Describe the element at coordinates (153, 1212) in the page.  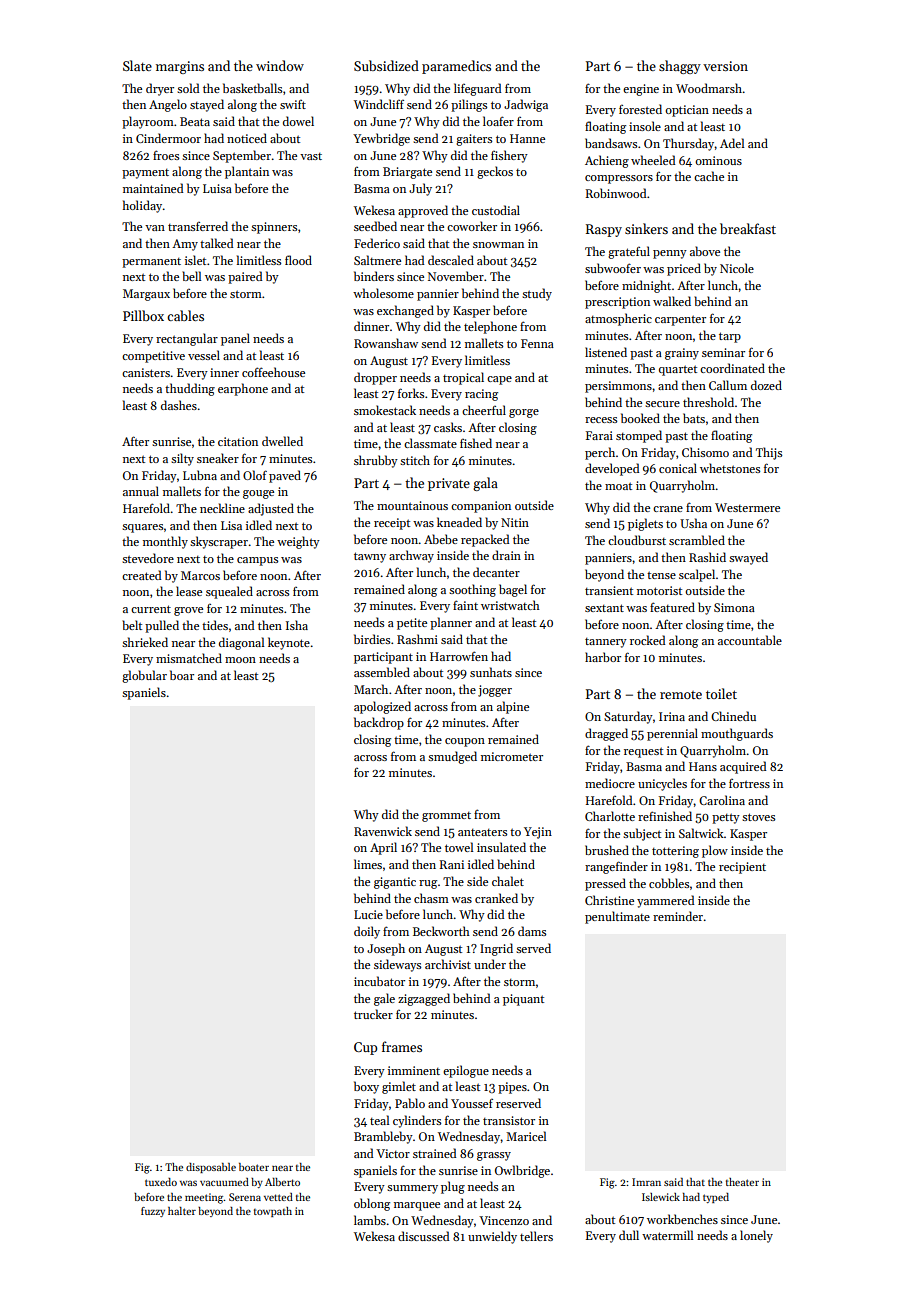
I see `fuzzy` at that location.
